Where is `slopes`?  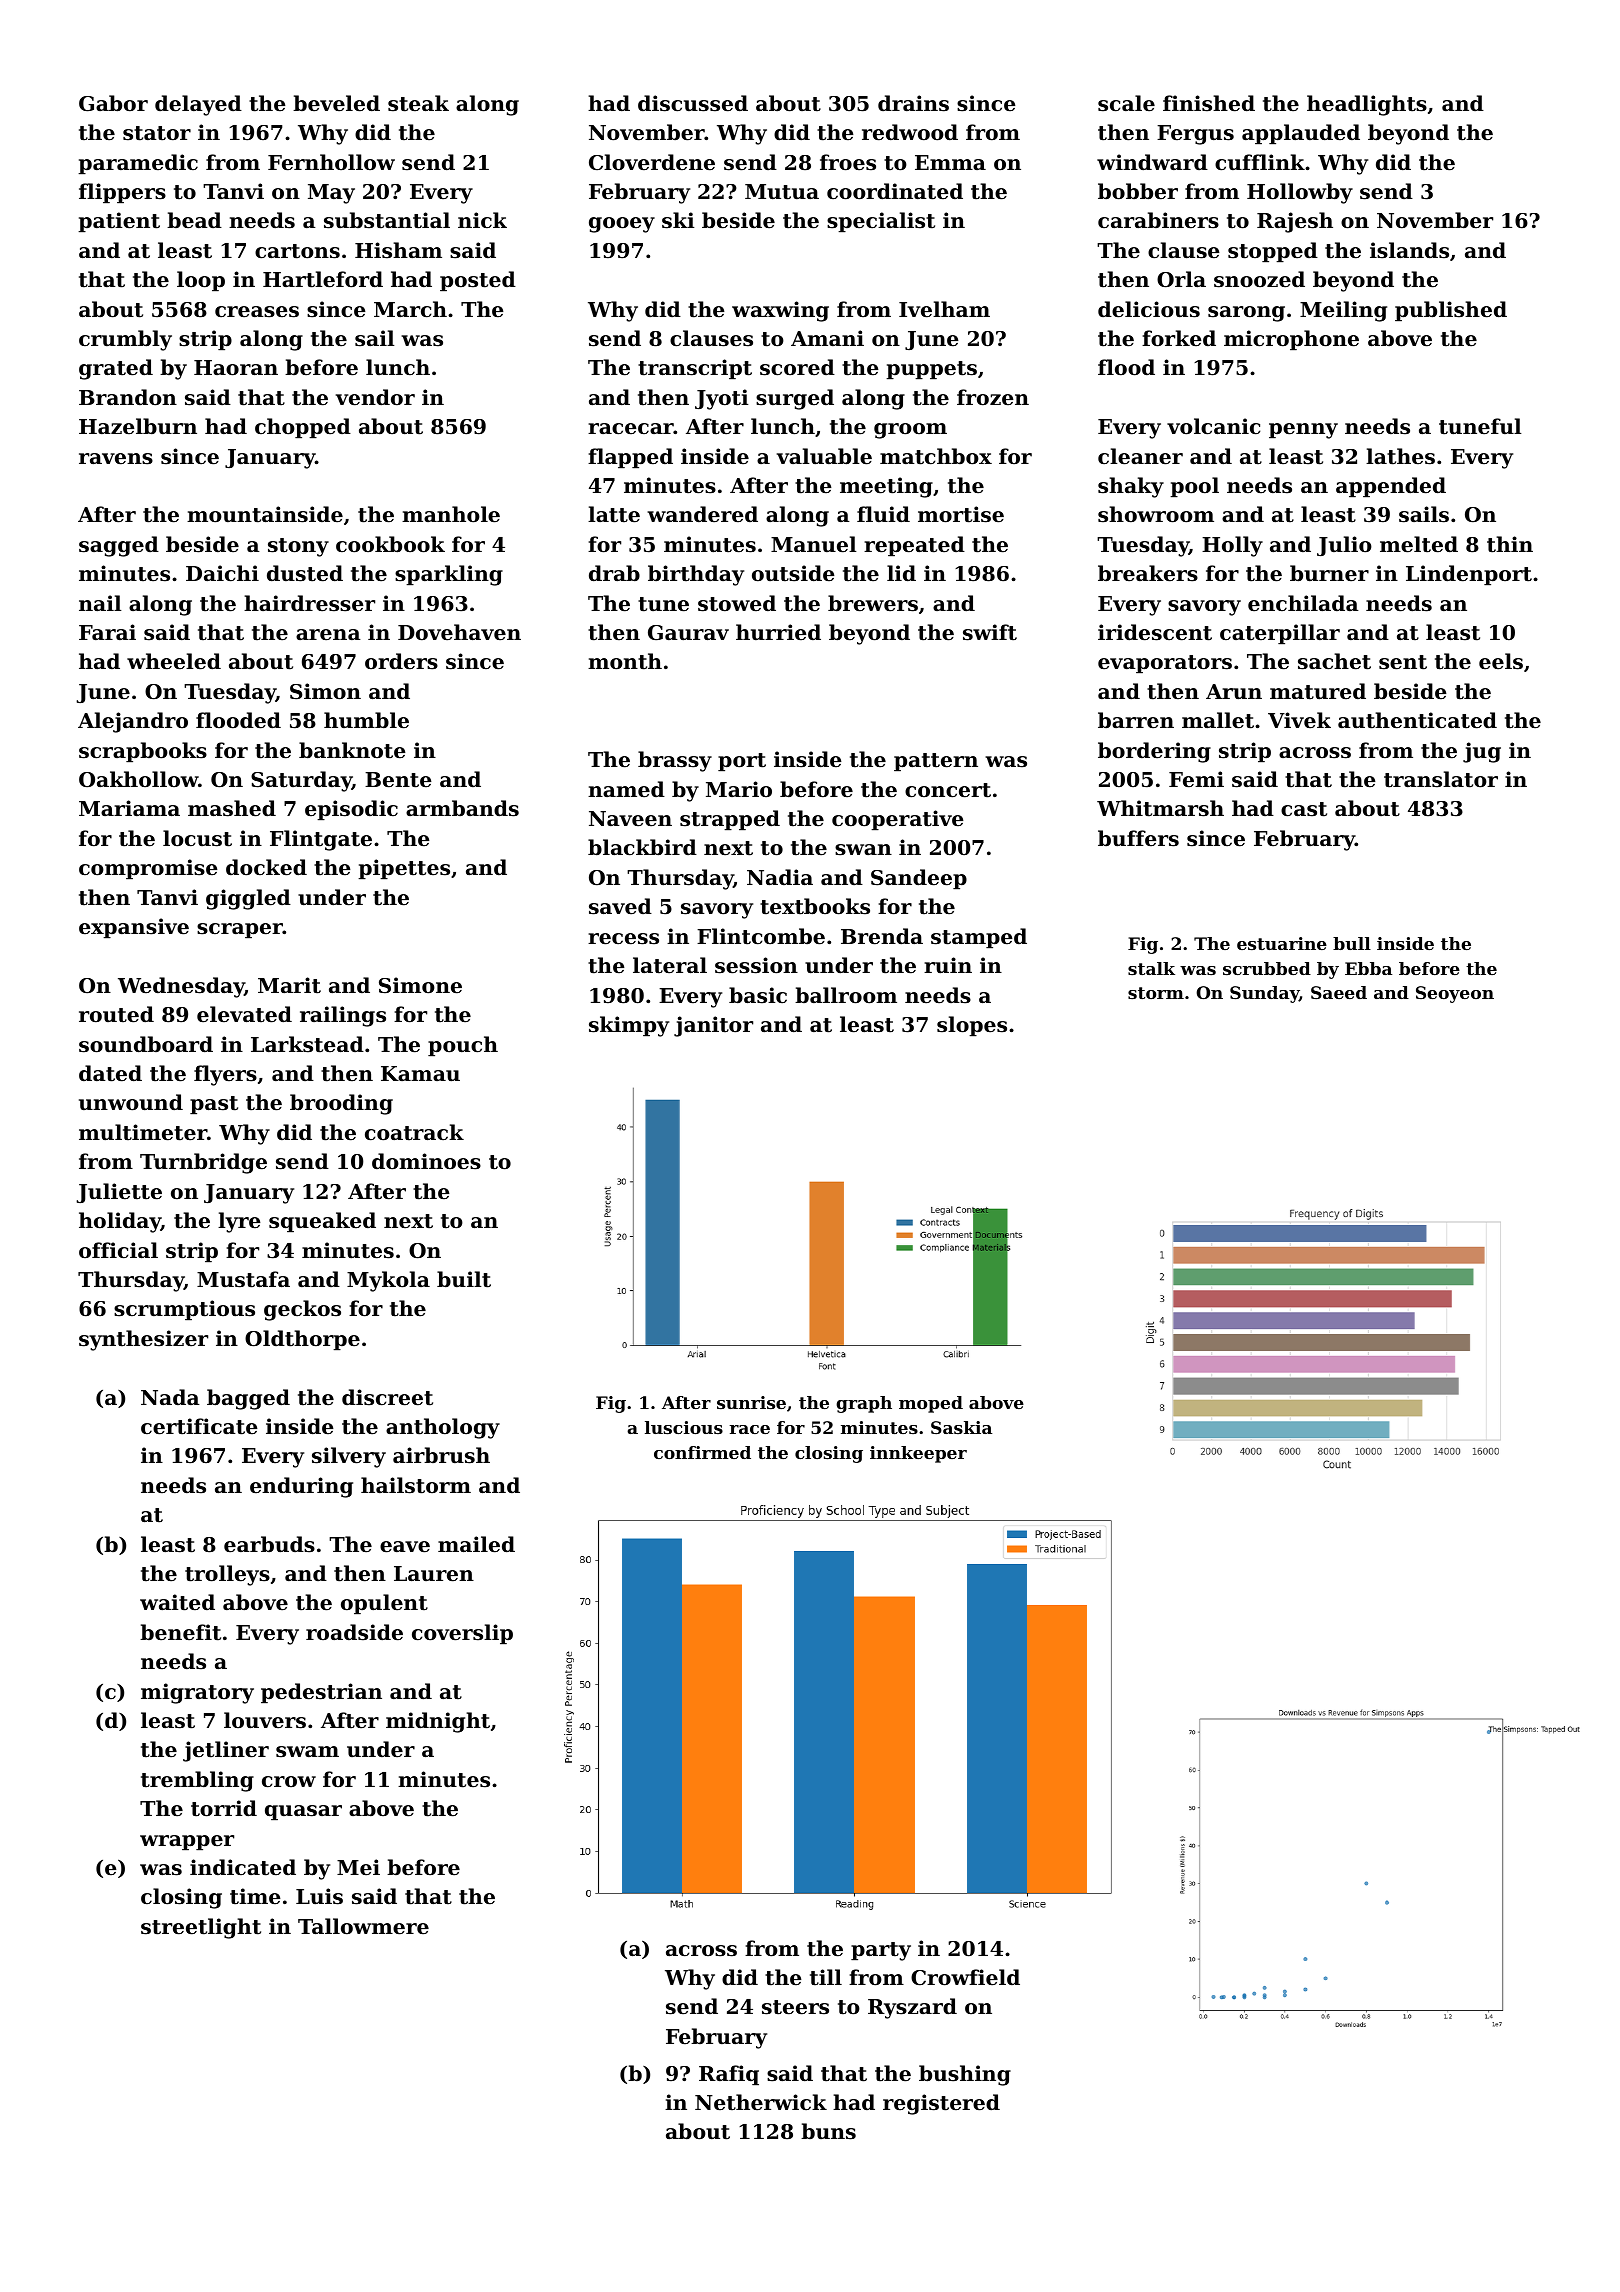 slopes is located at coordinates (972, 1026).
